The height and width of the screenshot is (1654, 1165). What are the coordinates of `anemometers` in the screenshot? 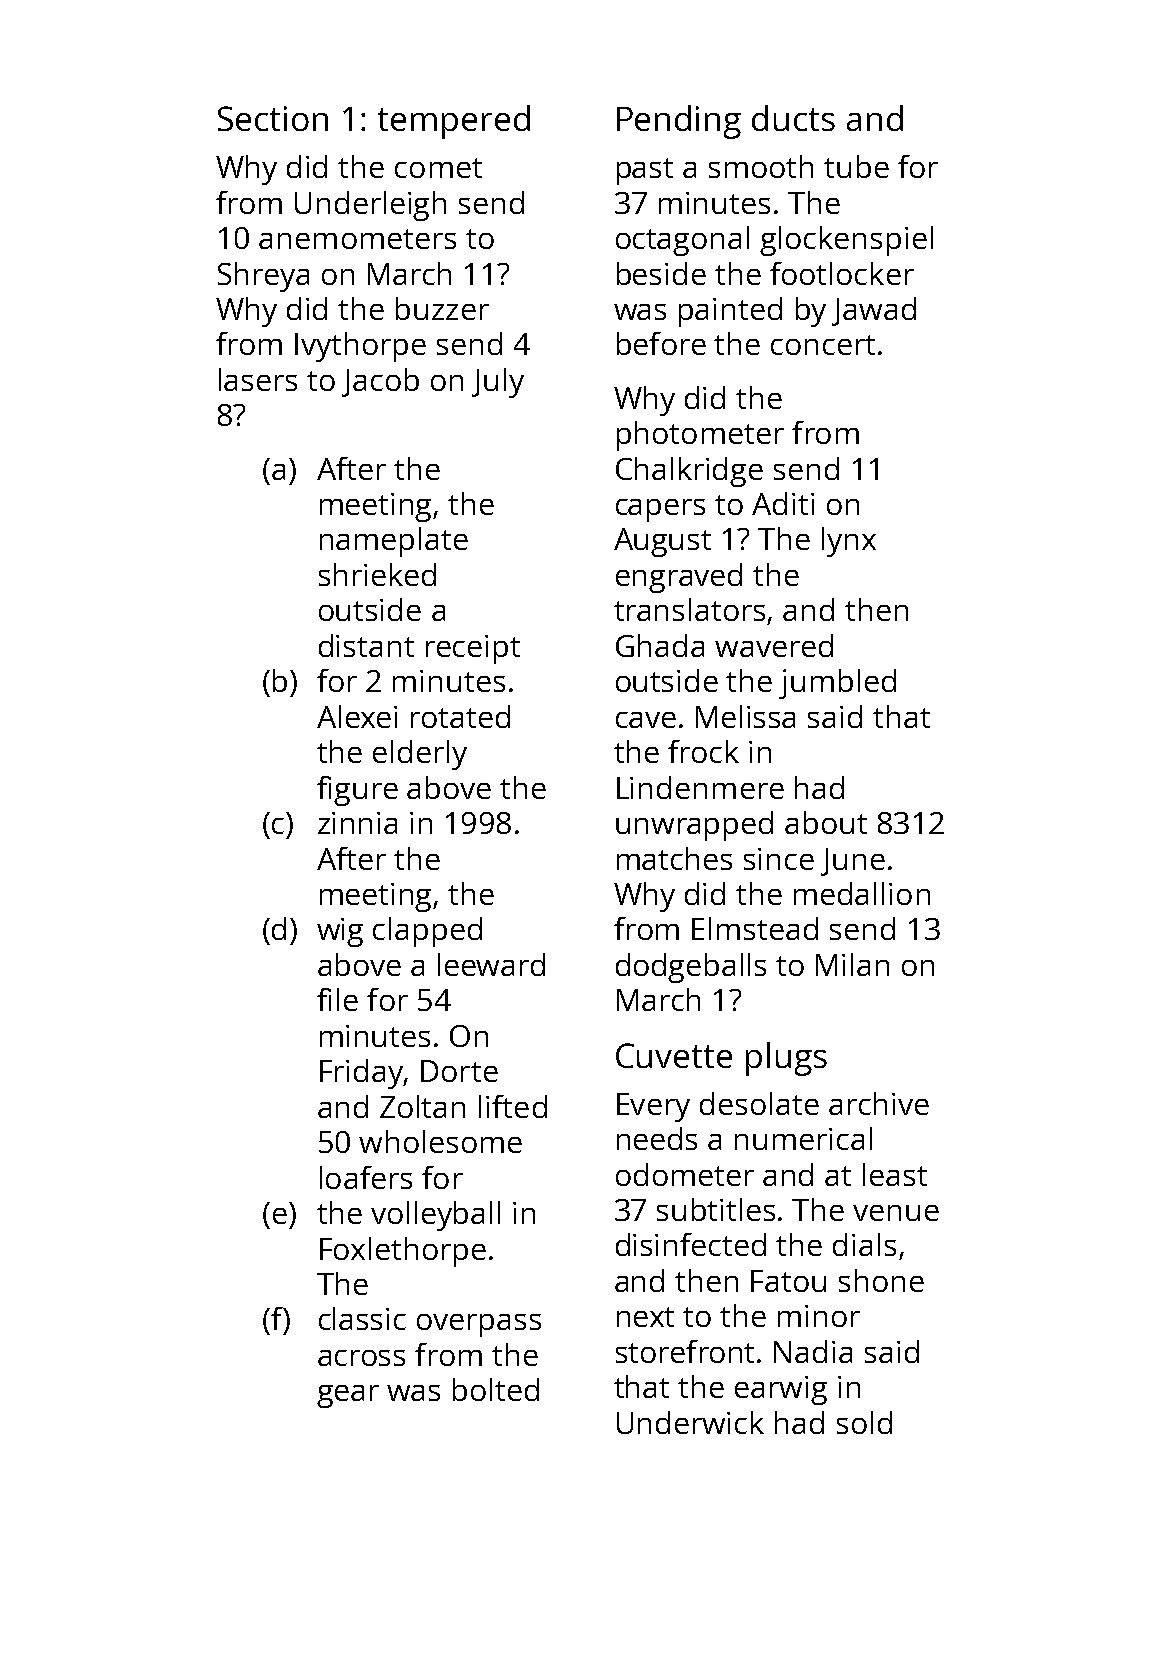 It's located at (357, 239).
